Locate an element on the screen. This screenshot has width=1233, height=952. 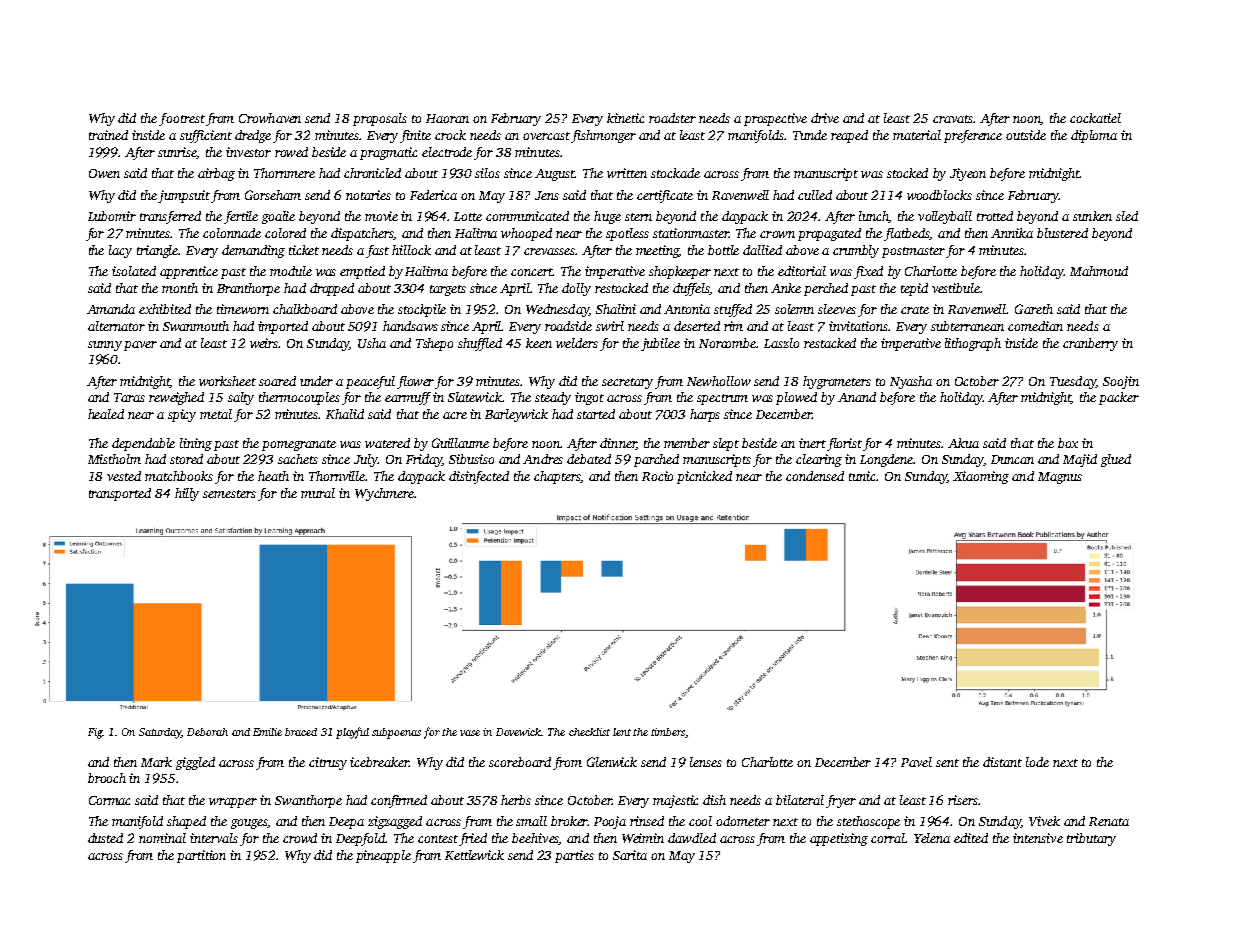
started is located at coordinates (596, 414).
